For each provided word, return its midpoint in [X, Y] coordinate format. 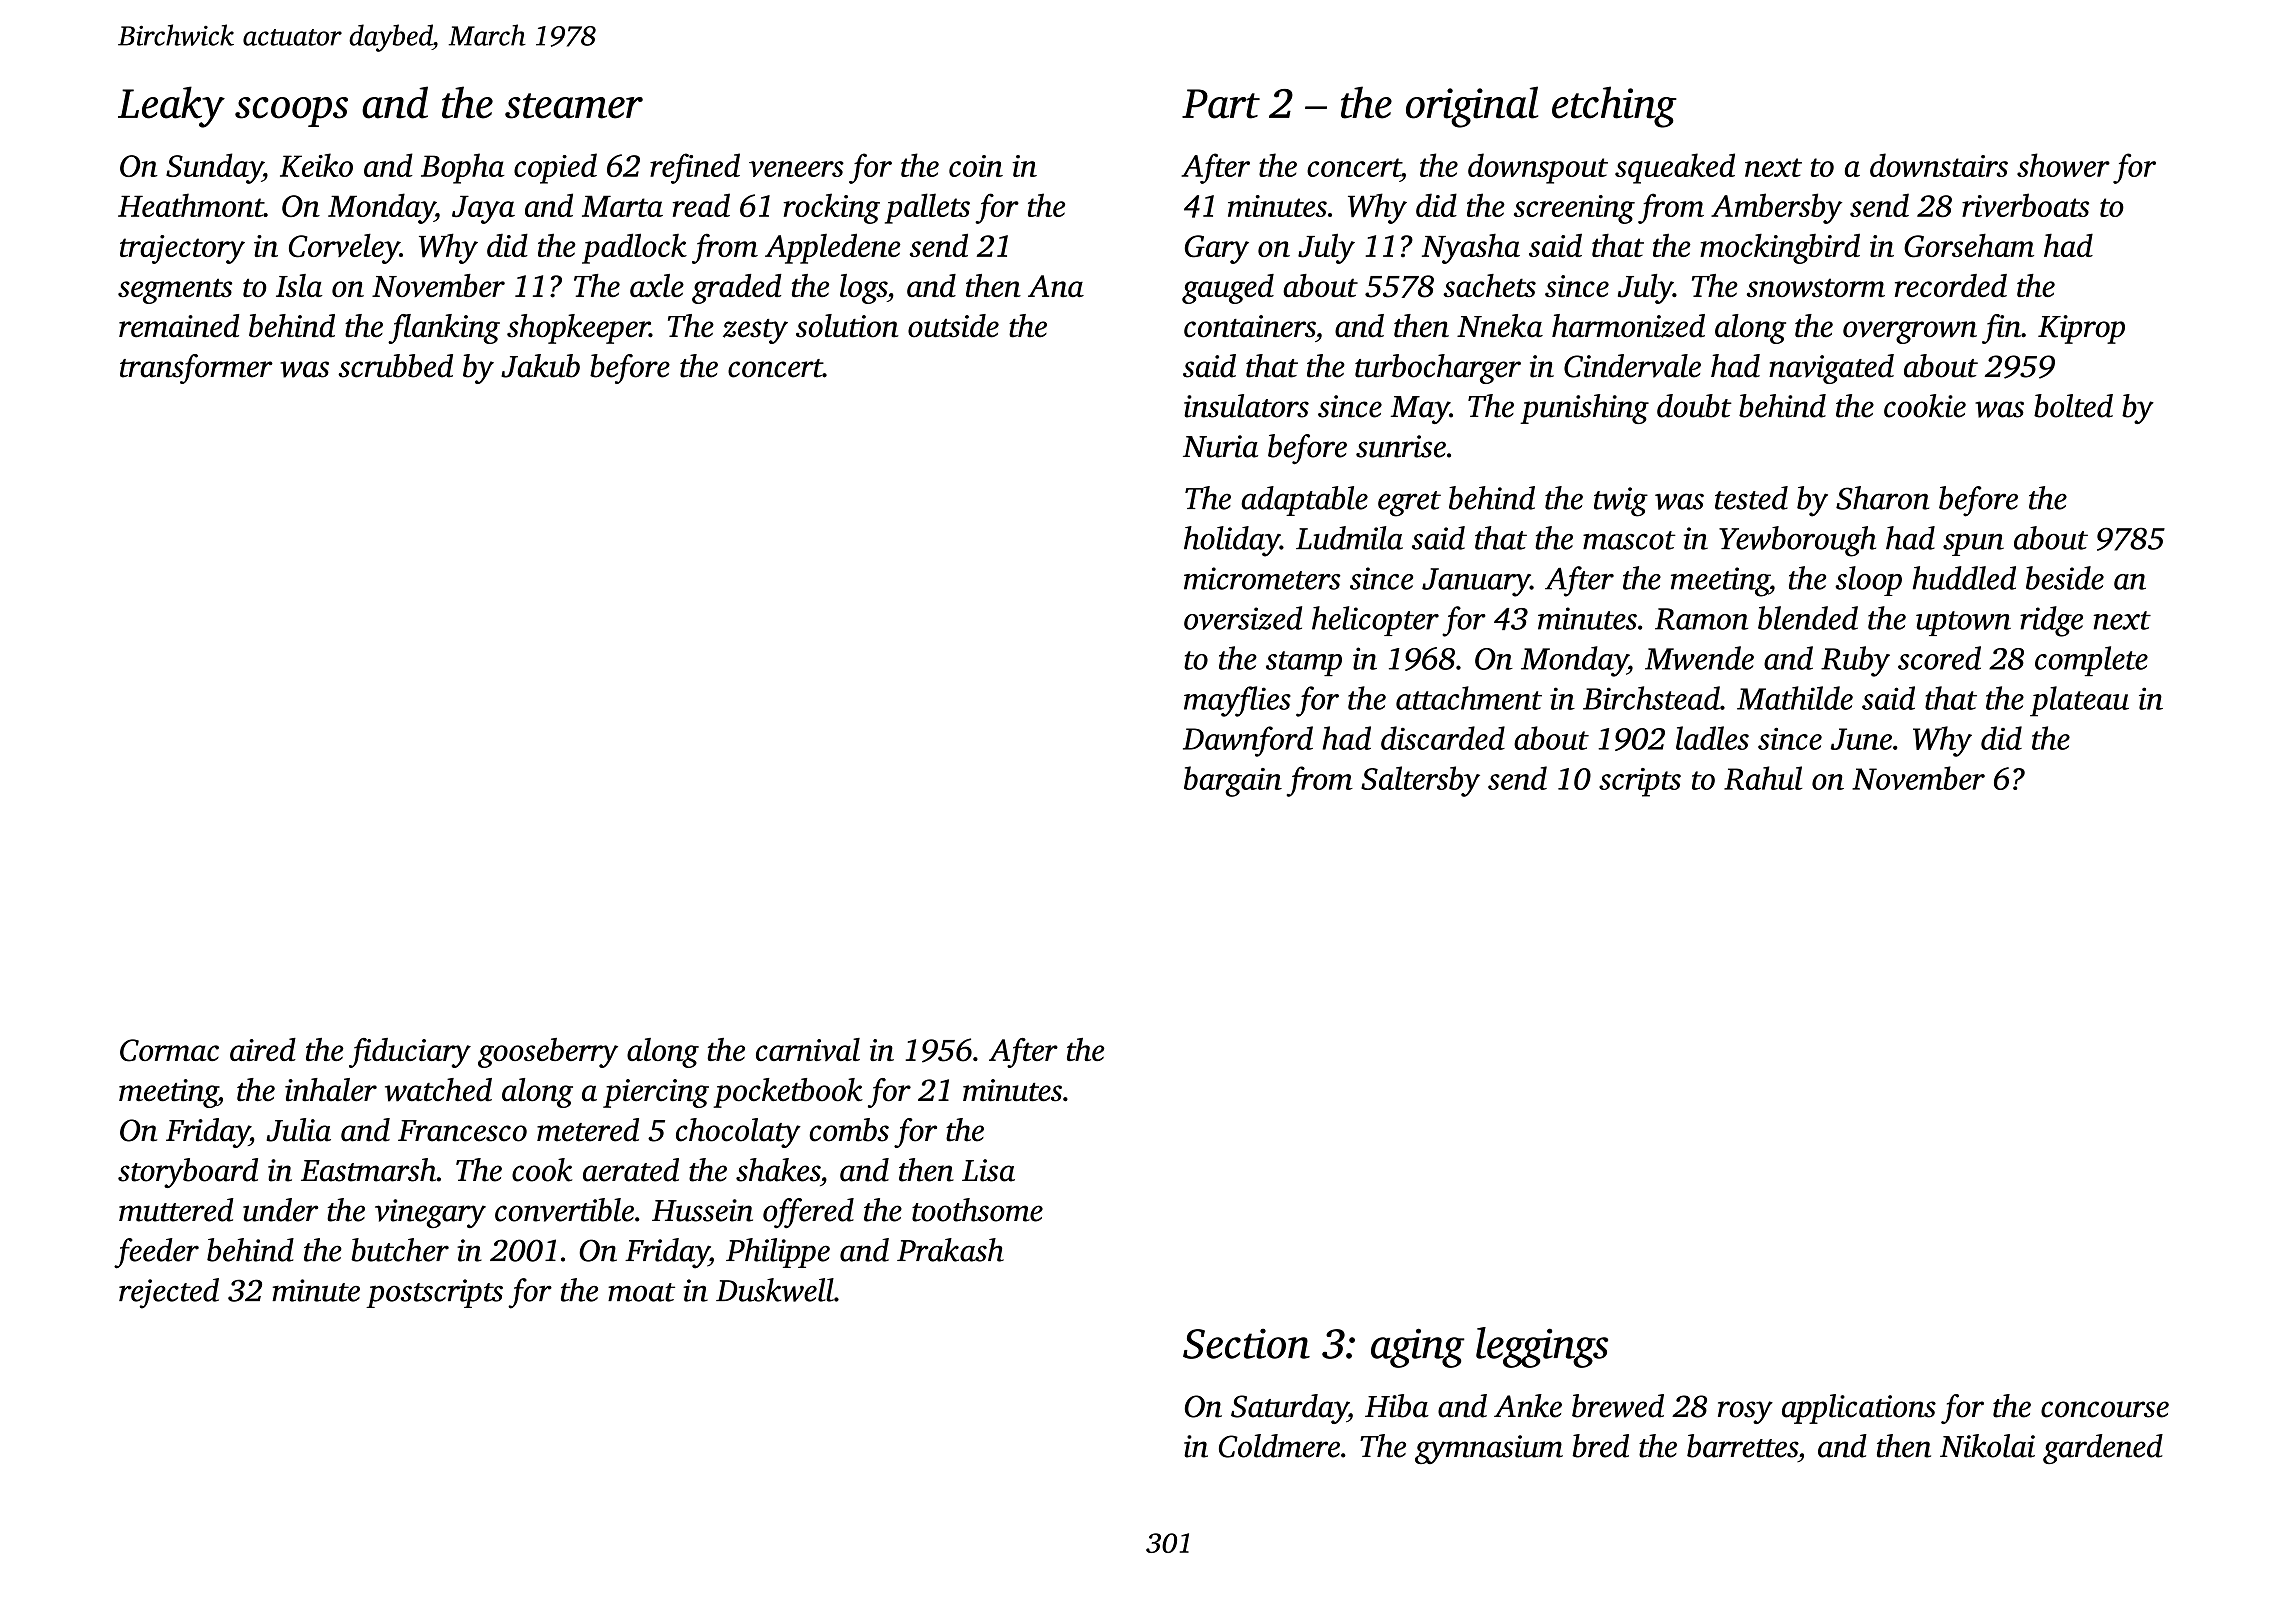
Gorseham [1969, 245]
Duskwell [775, 1290]
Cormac [169, 1050]
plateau [2079, 701]
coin [976, 166]
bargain [1233, 781]
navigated [1831, 369]
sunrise [1401, 446]
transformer [196, 369]
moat [641, 1292]
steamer [574, 106]
